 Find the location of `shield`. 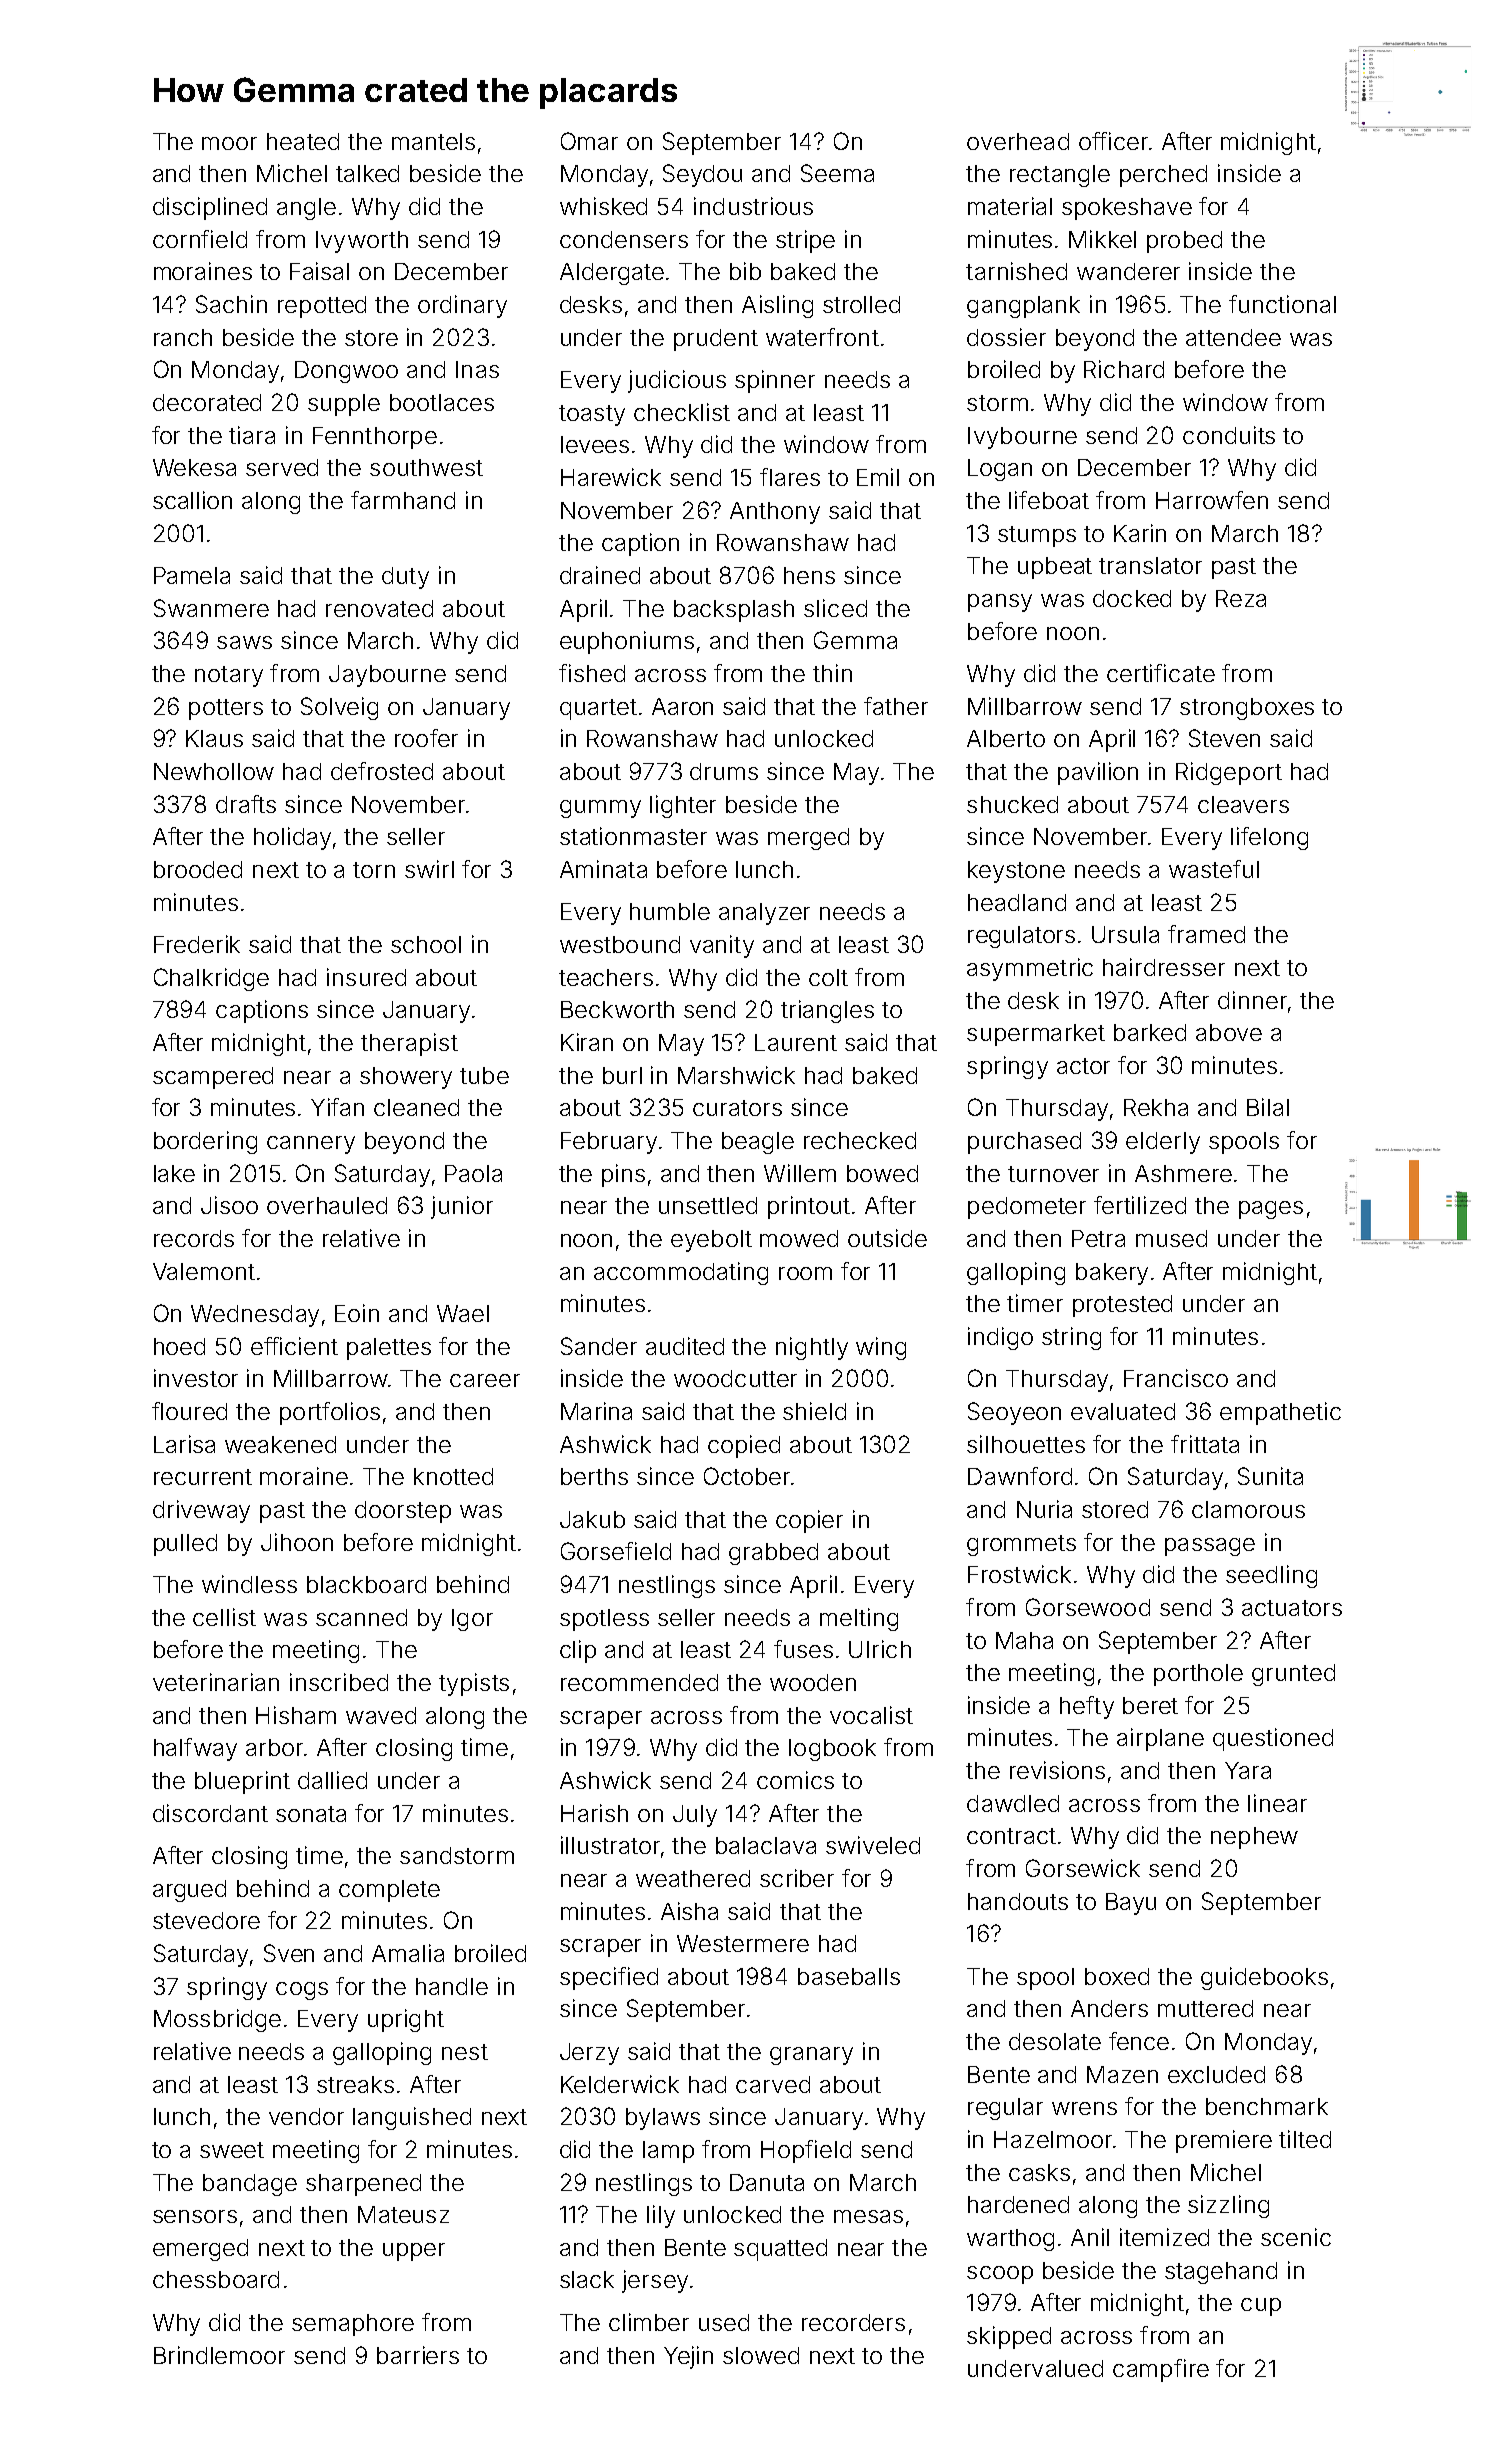

shield is located at coordinates (814, 1411).
